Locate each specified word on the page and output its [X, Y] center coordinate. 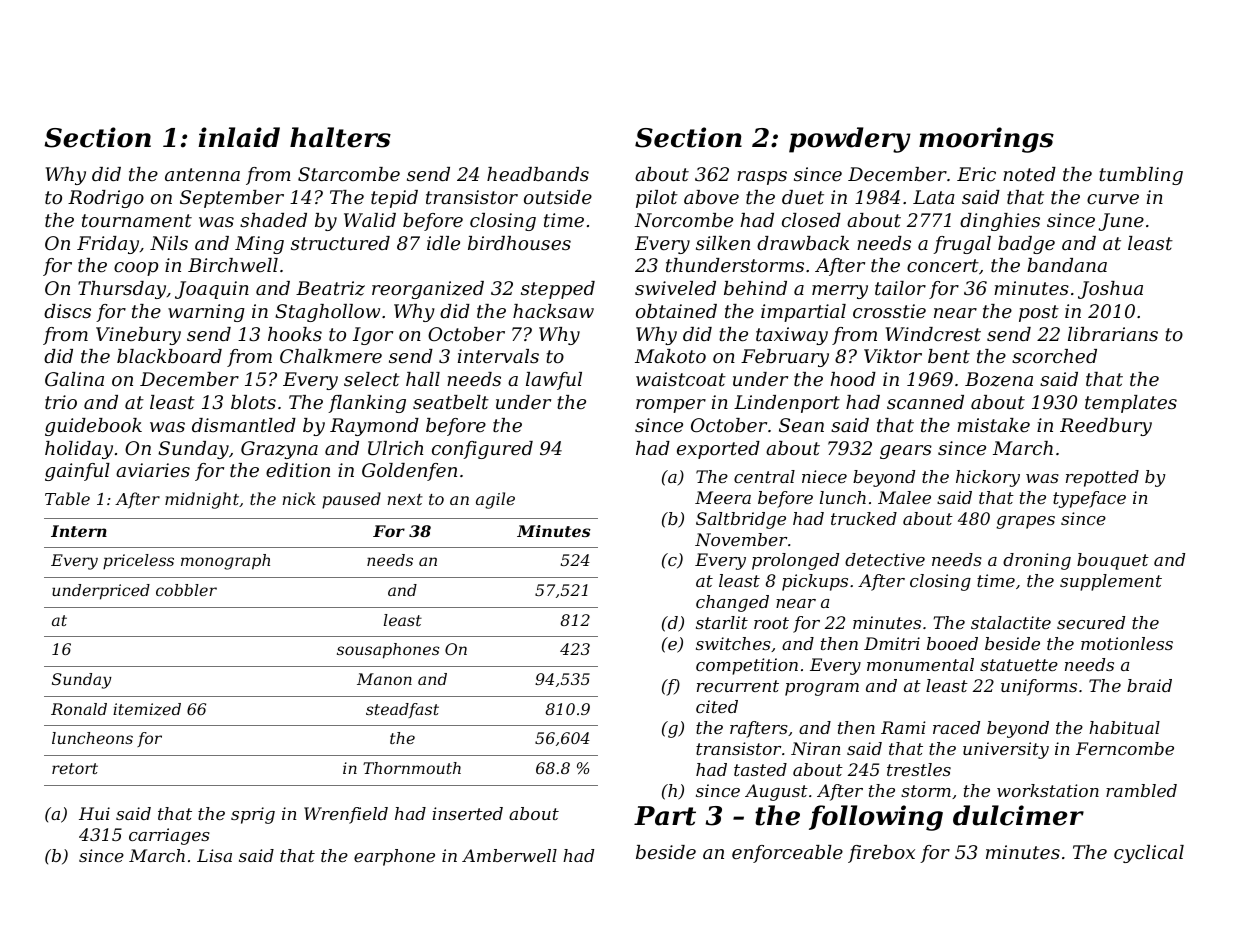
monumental [920, 664]
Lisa [214, 855]
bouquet [1113, 561]
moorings [986, 140]
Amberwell [509, 855]
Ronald [79, 709]
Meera [723, 497]
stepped [558, 290]
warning [206, 313]
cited [717, 706]
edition [298, 470]
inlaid [239, 137]
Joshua [1110, 290]
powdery [850, 140]
